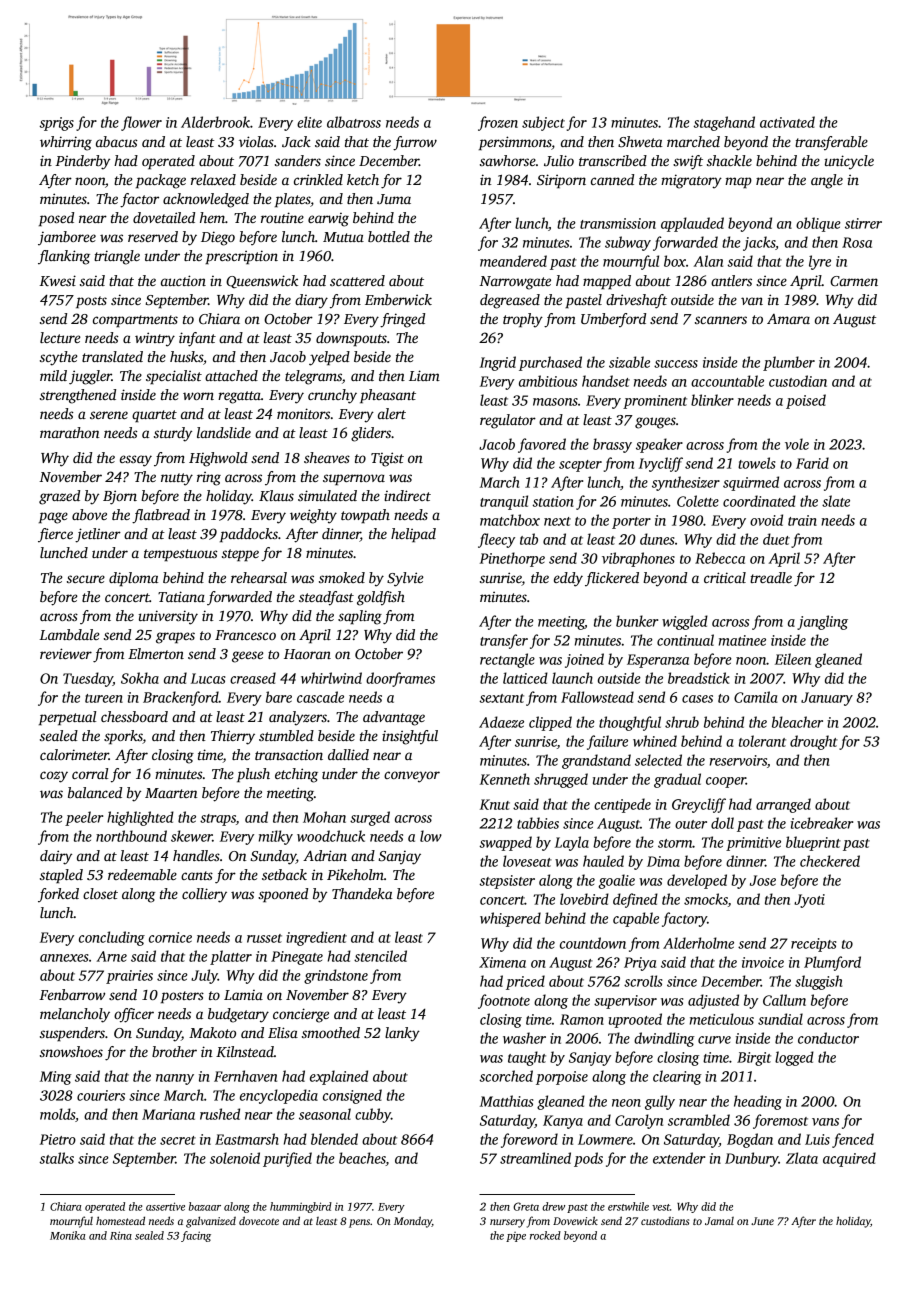 The height and width of the screenshot is (1308, 924). What do you see at coordinates (516, 1237) in the screenshot?
I see `pipe` at bounding box center [516, 1237].
